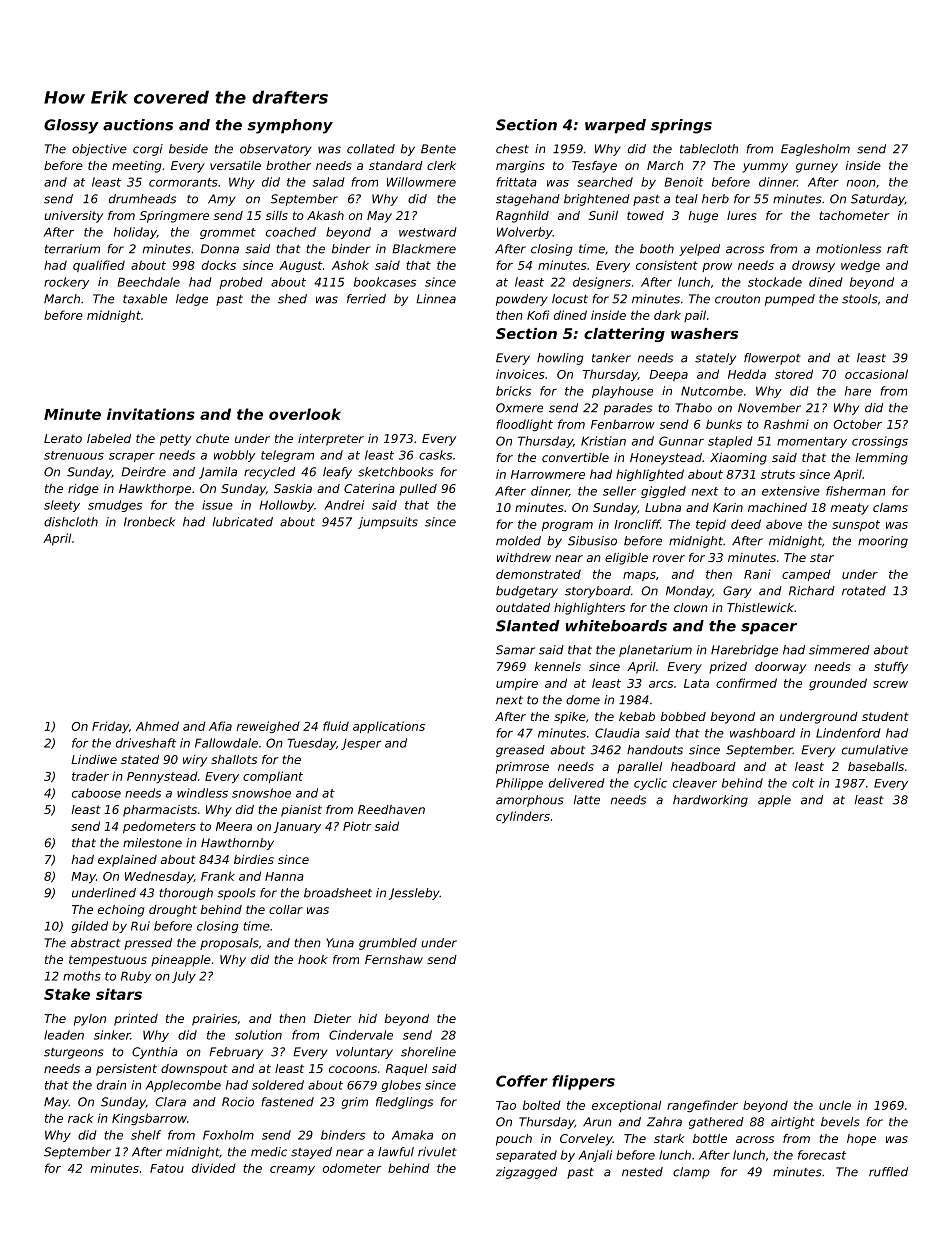 The image size is (952, 1233). I want to click on creamy, so click(292, 1170).
